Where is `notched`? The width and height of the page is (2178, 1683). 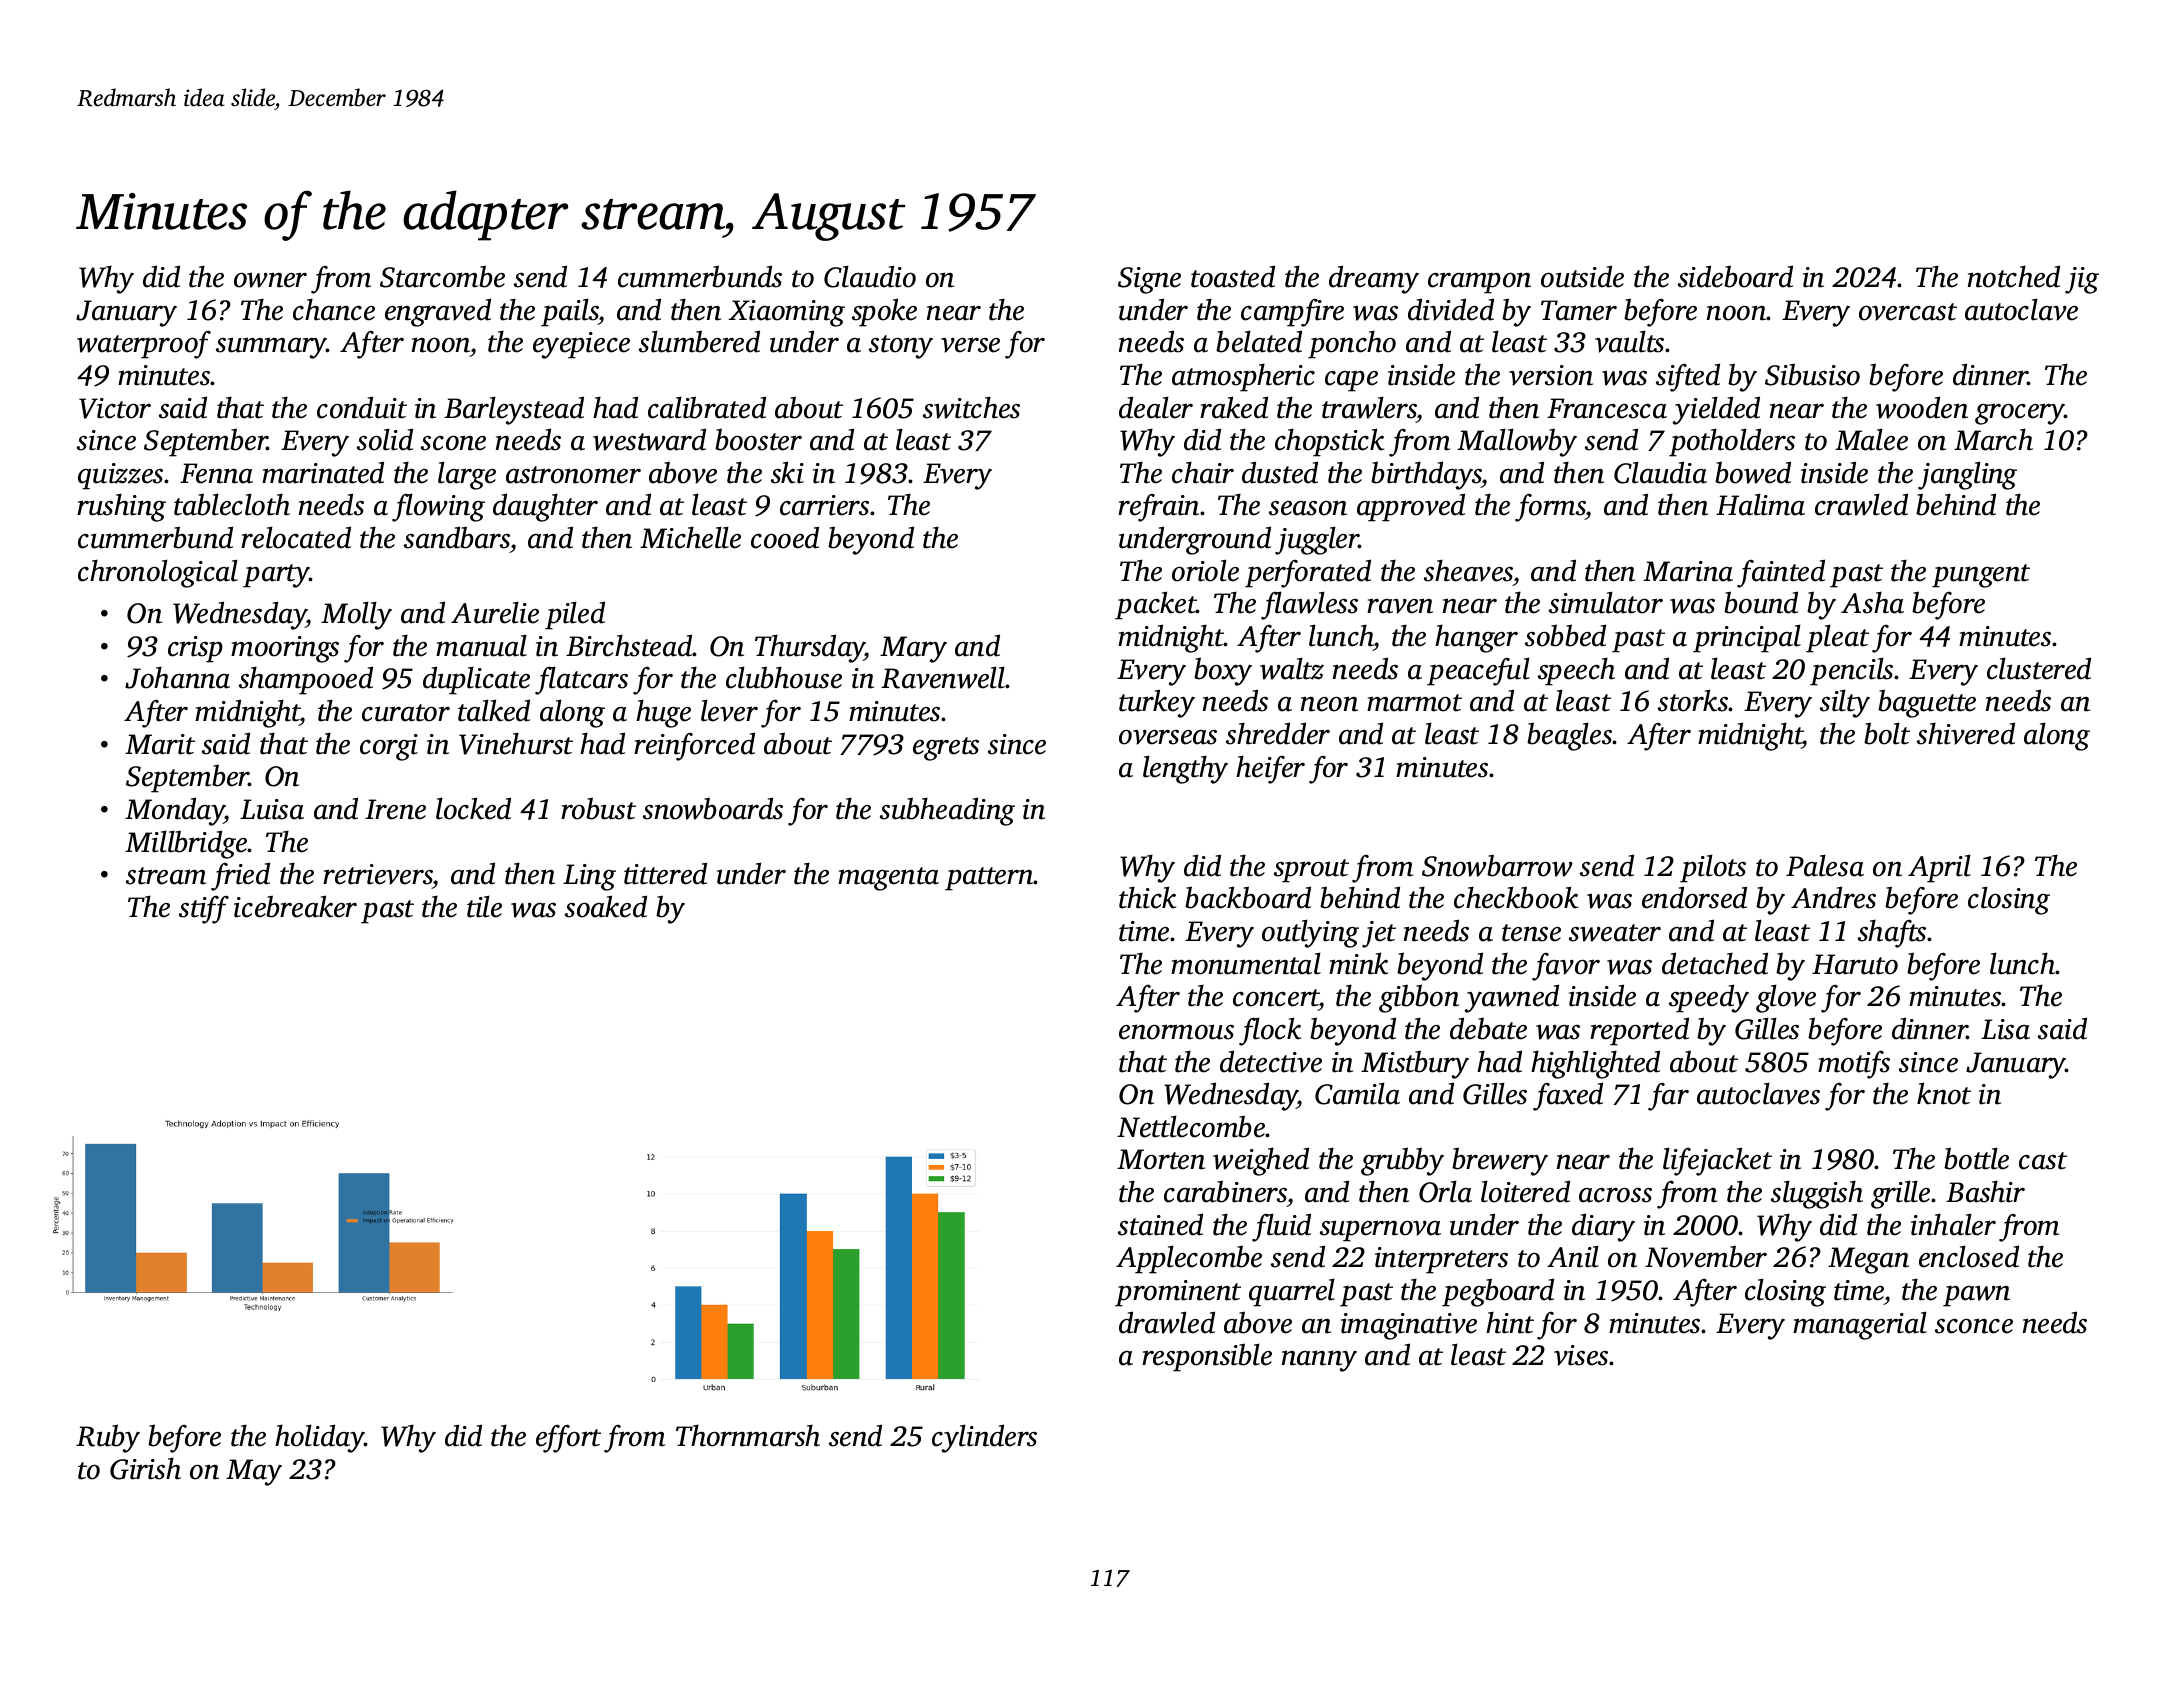 notched is located at coordinates (2014, 276).
